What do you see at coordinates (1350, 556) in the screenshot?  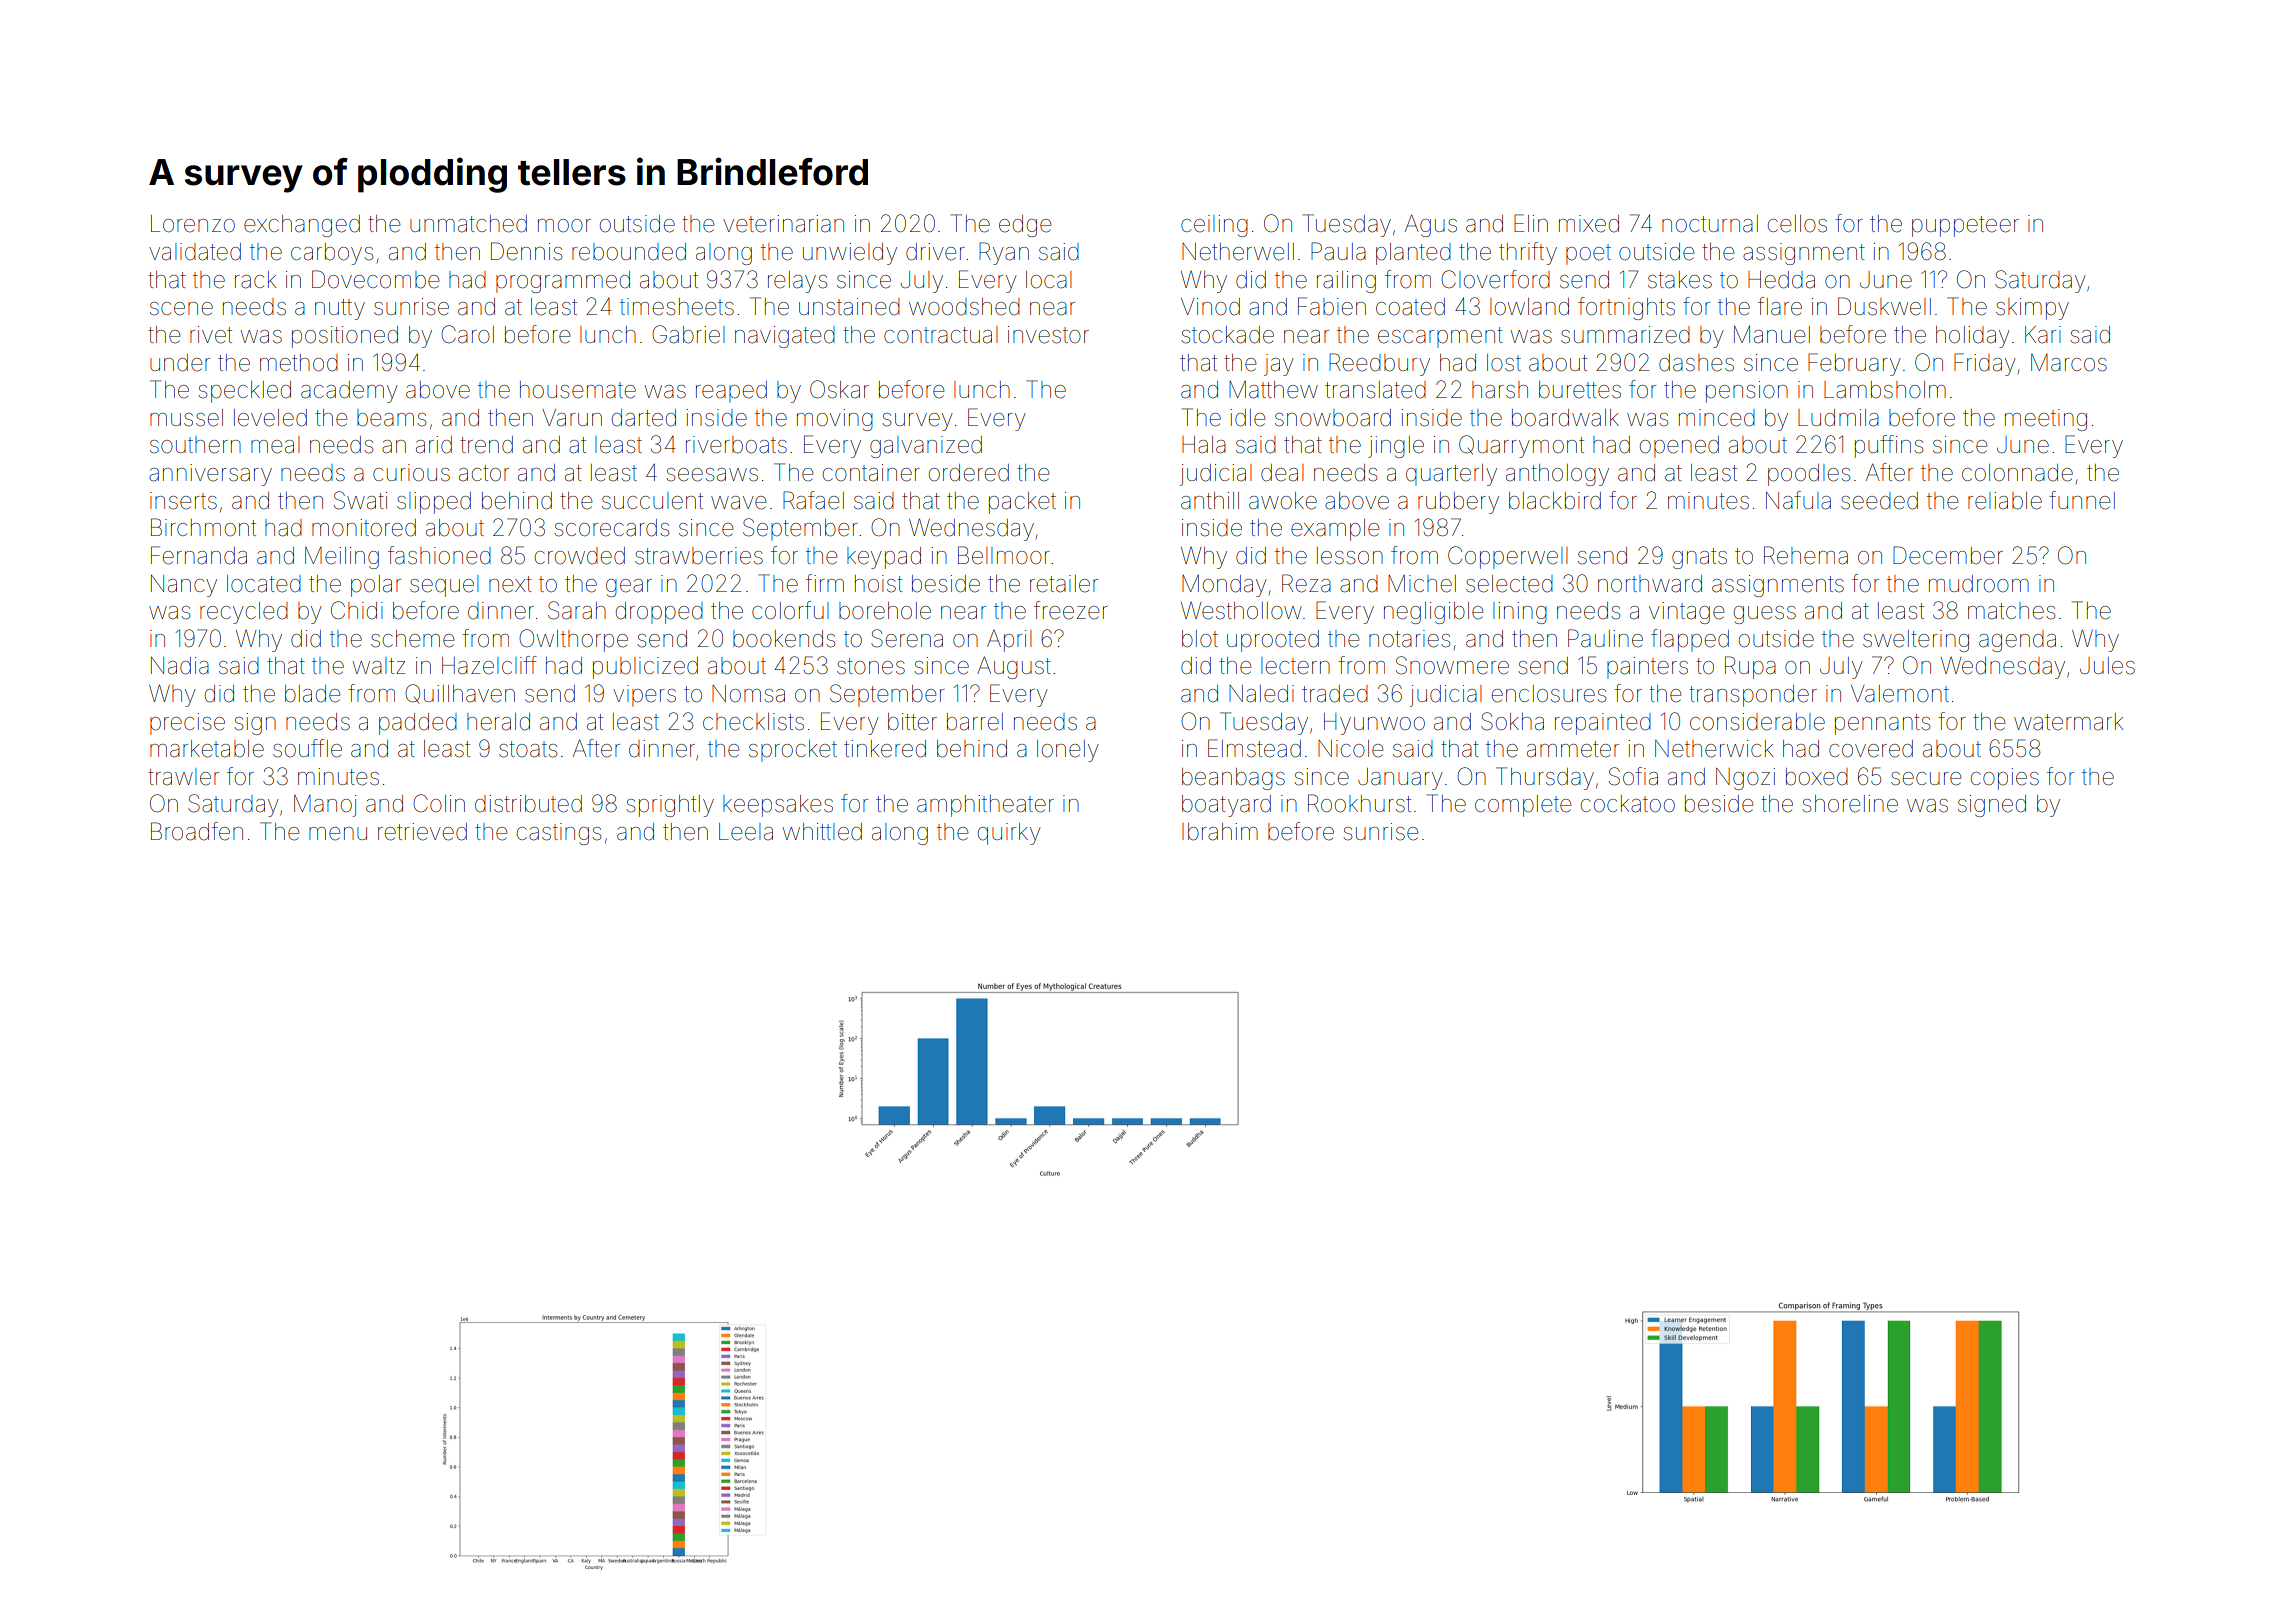 I see `lesson` at bounding box center [1350, 556].
